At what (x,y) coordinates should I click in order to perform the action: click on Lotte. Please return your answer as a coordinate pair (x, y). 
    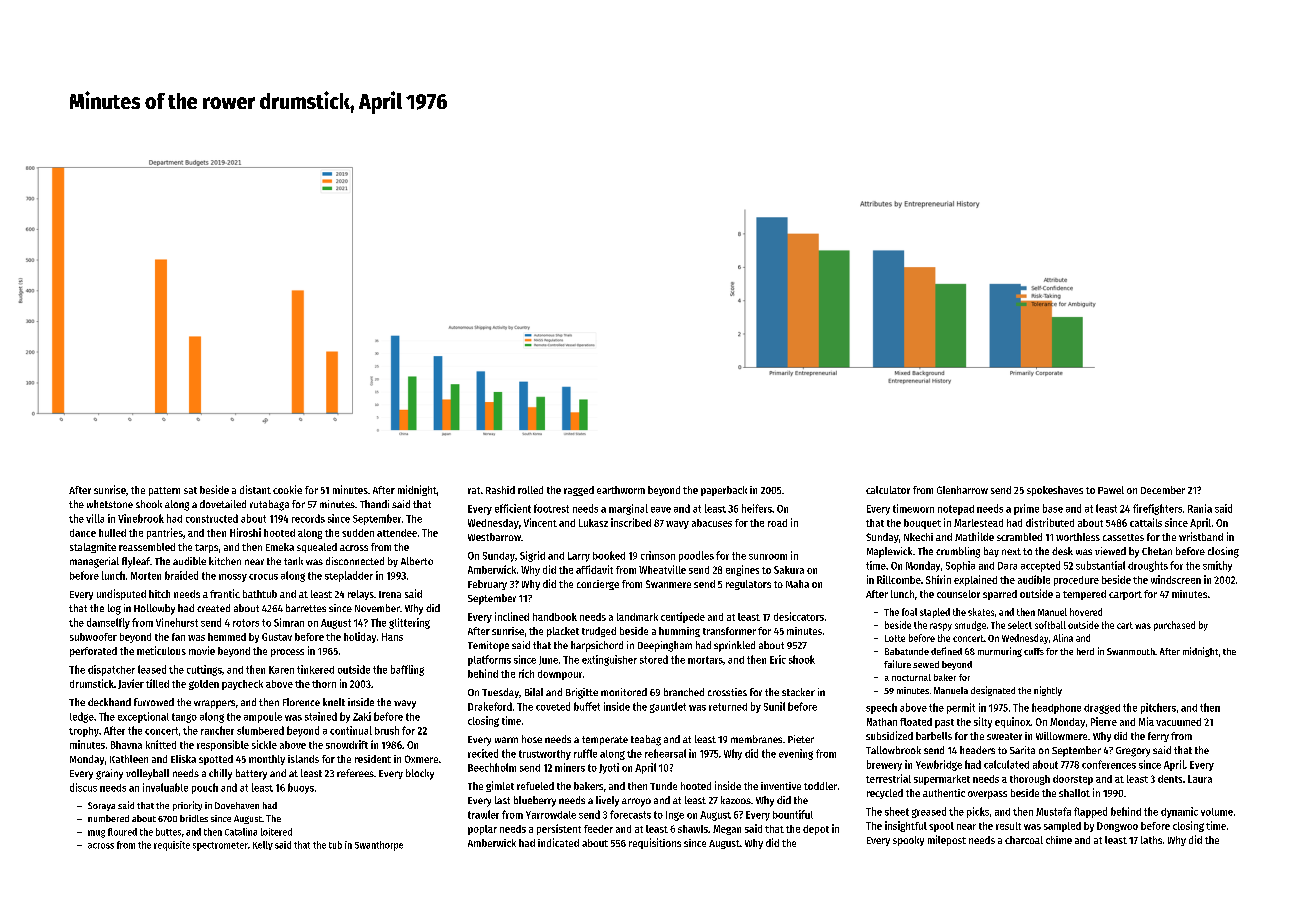
    Looking at the image, I should click on (895, 638).
